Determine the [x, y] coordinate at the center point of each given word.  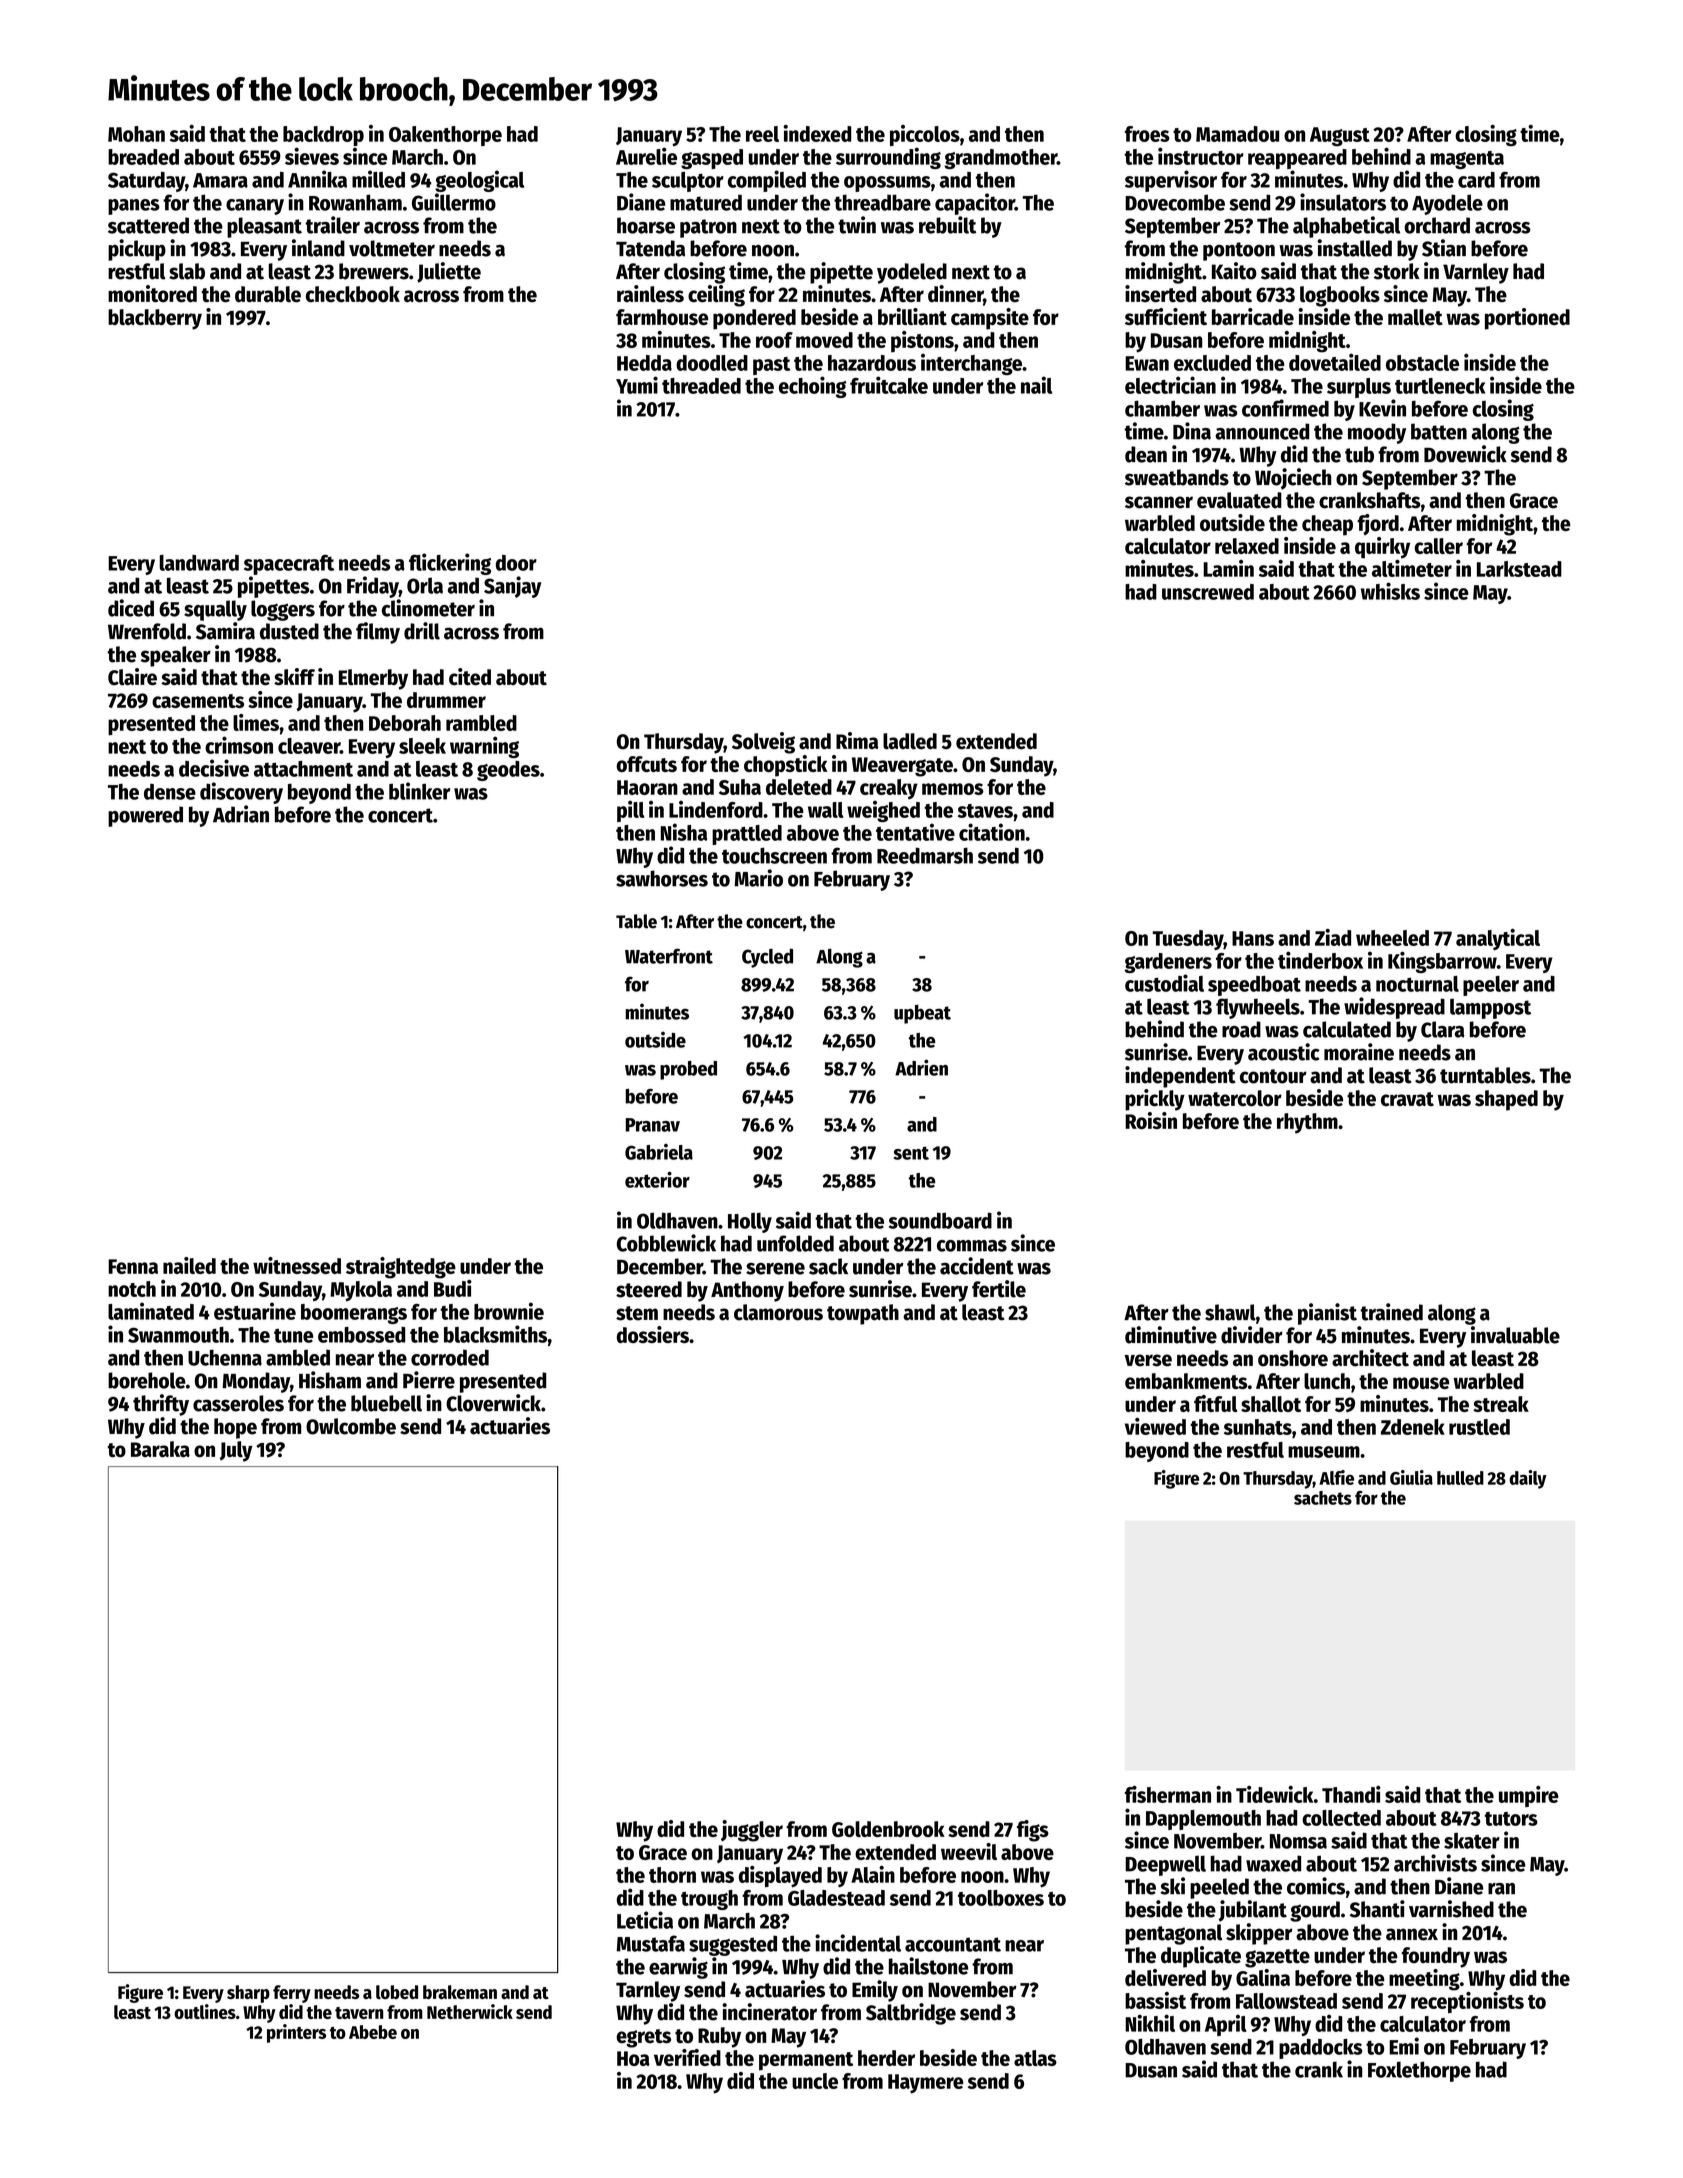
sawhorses [662, 878]
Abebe [373, 2032]
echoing [812, 387]
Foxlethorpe [1419, 2071]
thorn [672, 1875]
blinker [419, 791]
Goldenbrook [888, 1829]
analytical [1498, 939]
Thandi [1351, 1794]
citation [992, 832]
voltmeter [392, 248]
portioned [1527, 319]
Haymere [925, 2084]
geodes [508, 771]
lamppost [1490, 1008]
